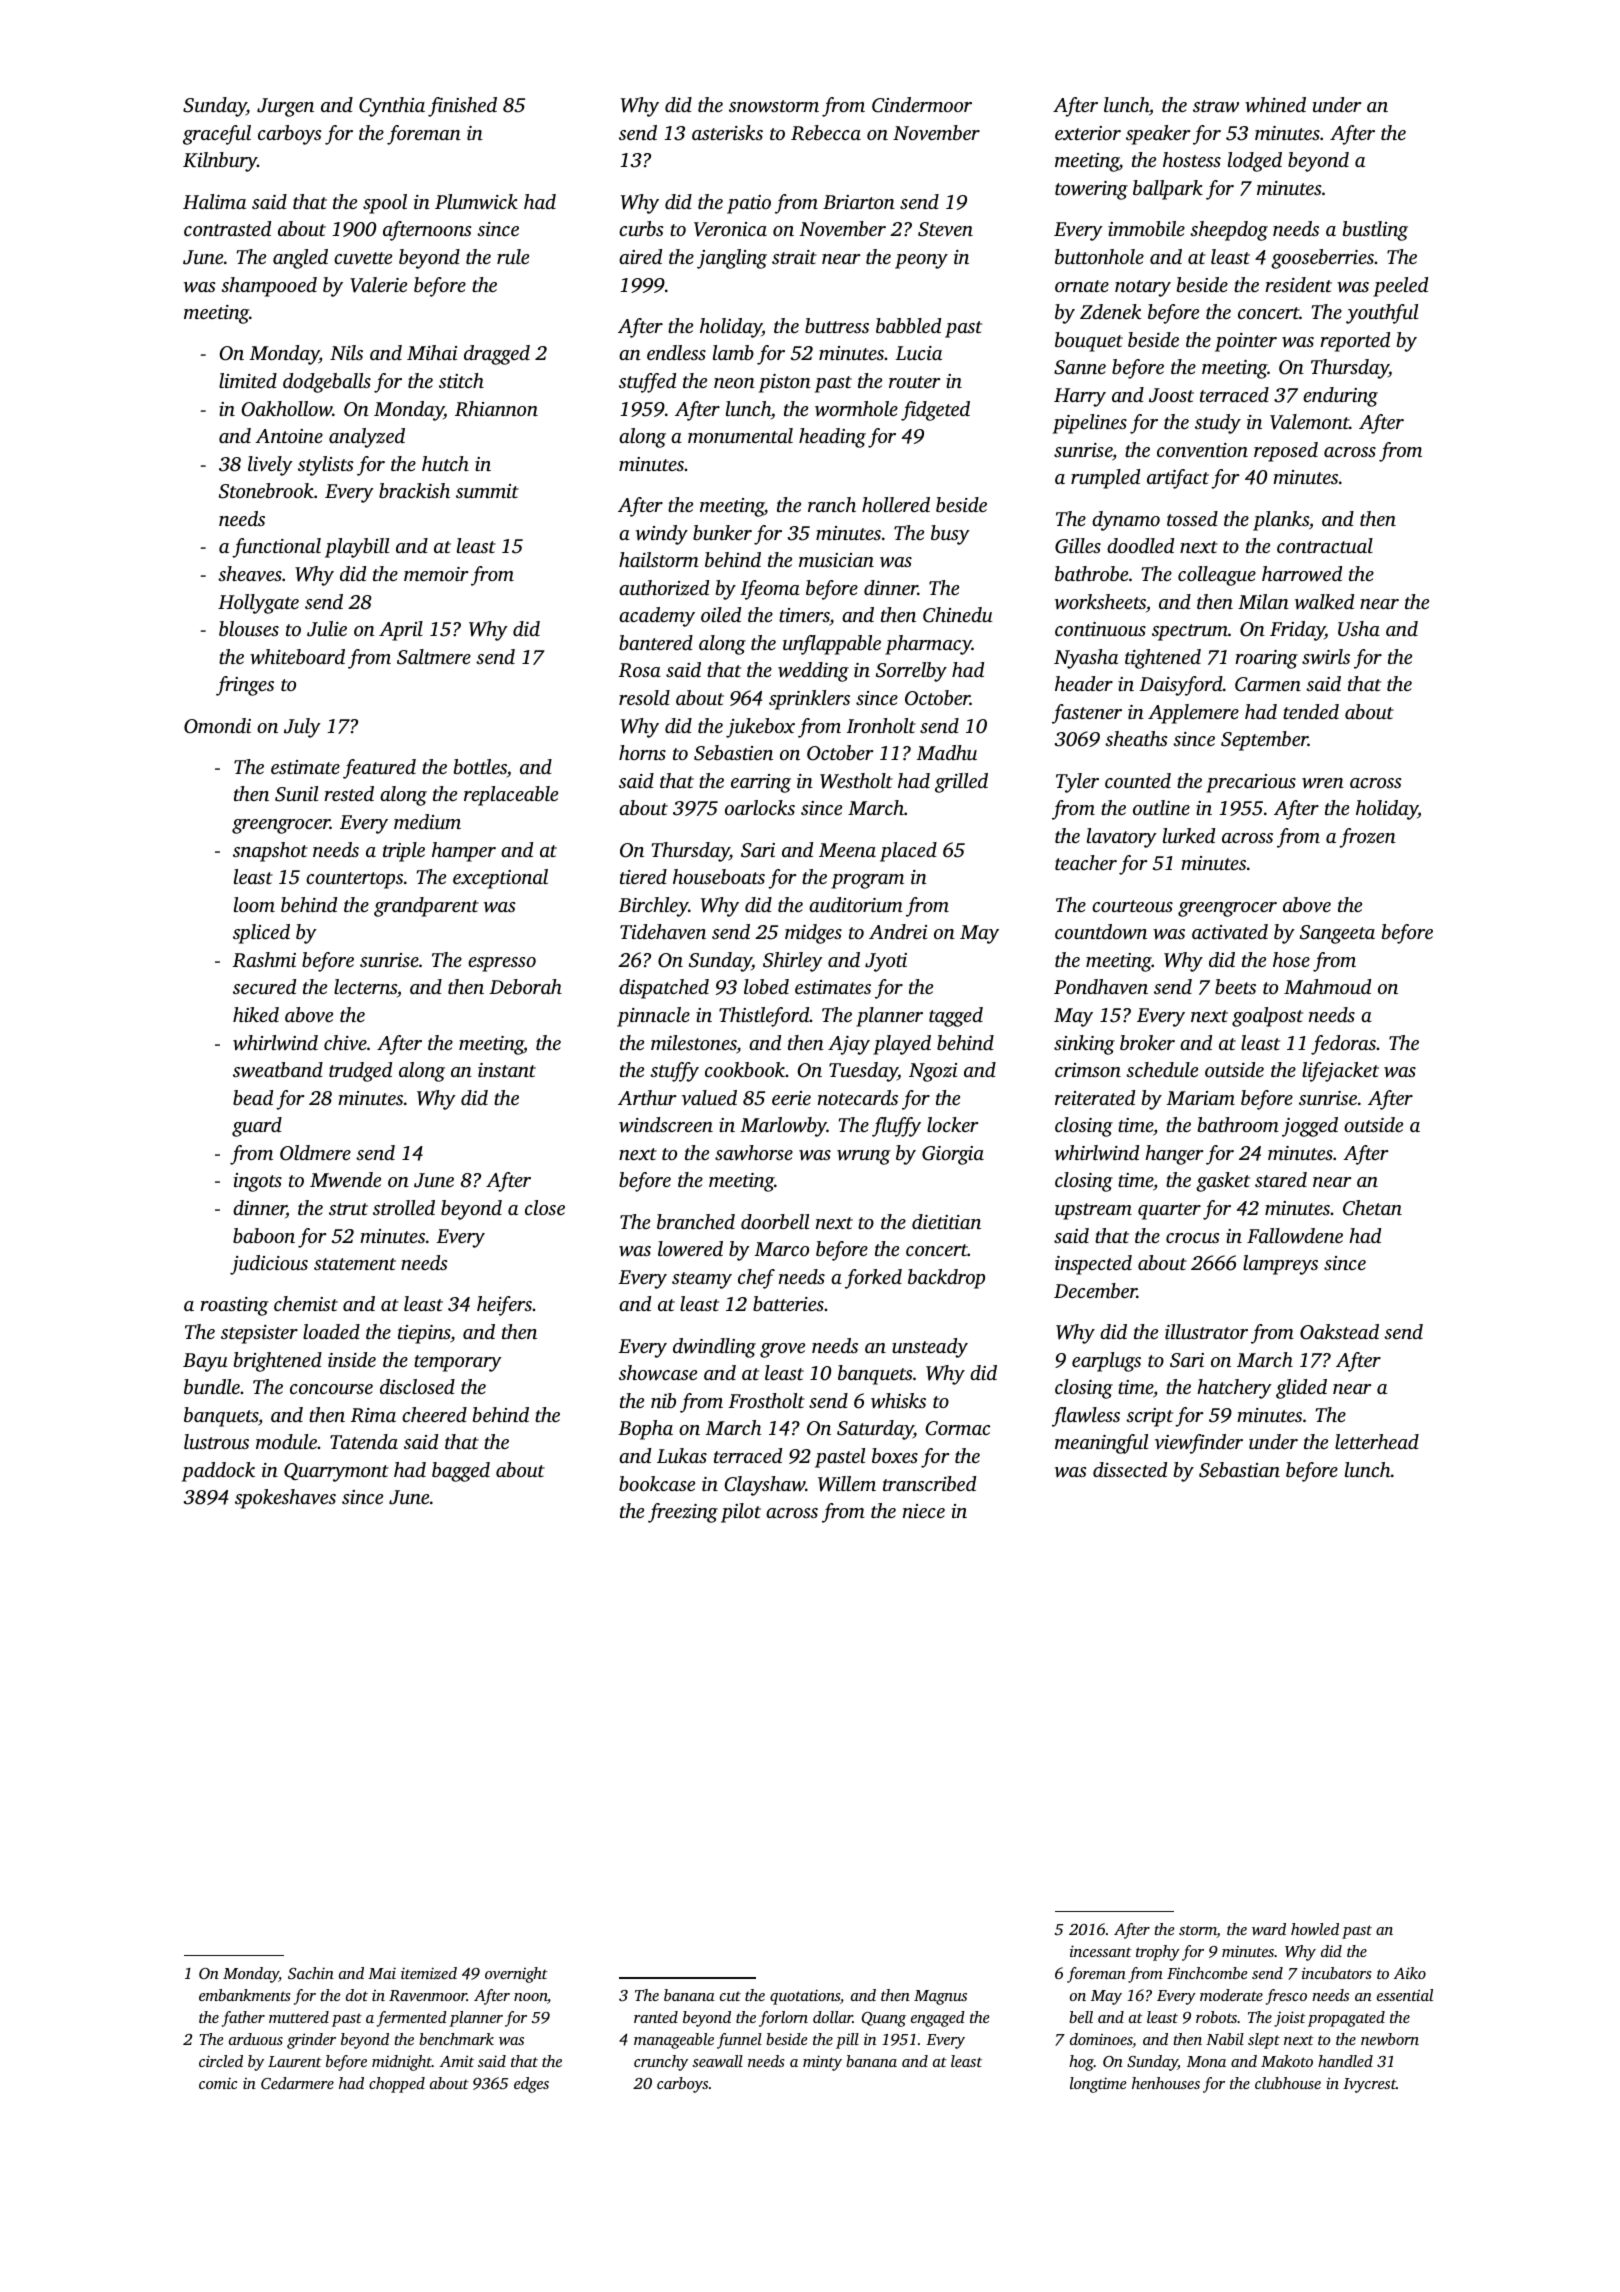 This image has height=2292, width=1620. What do you see at coordinates (345, 1179) in the image?
I see `Mwende` at bounding box center [345, 1179].
